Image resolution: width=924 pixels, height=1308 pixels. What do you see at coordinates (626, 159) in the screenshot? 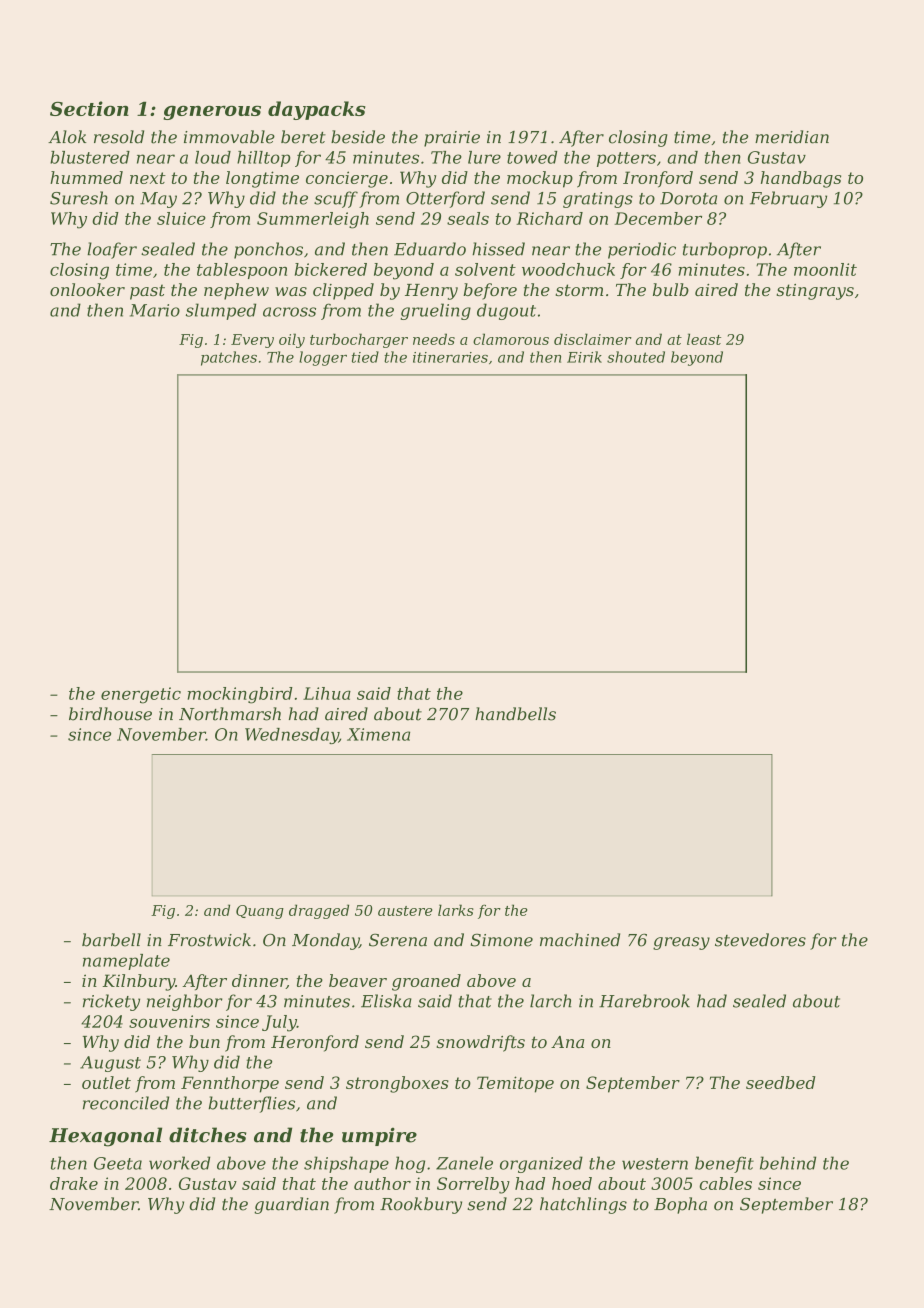
I see `potters` at bounding box center [626, 159].
